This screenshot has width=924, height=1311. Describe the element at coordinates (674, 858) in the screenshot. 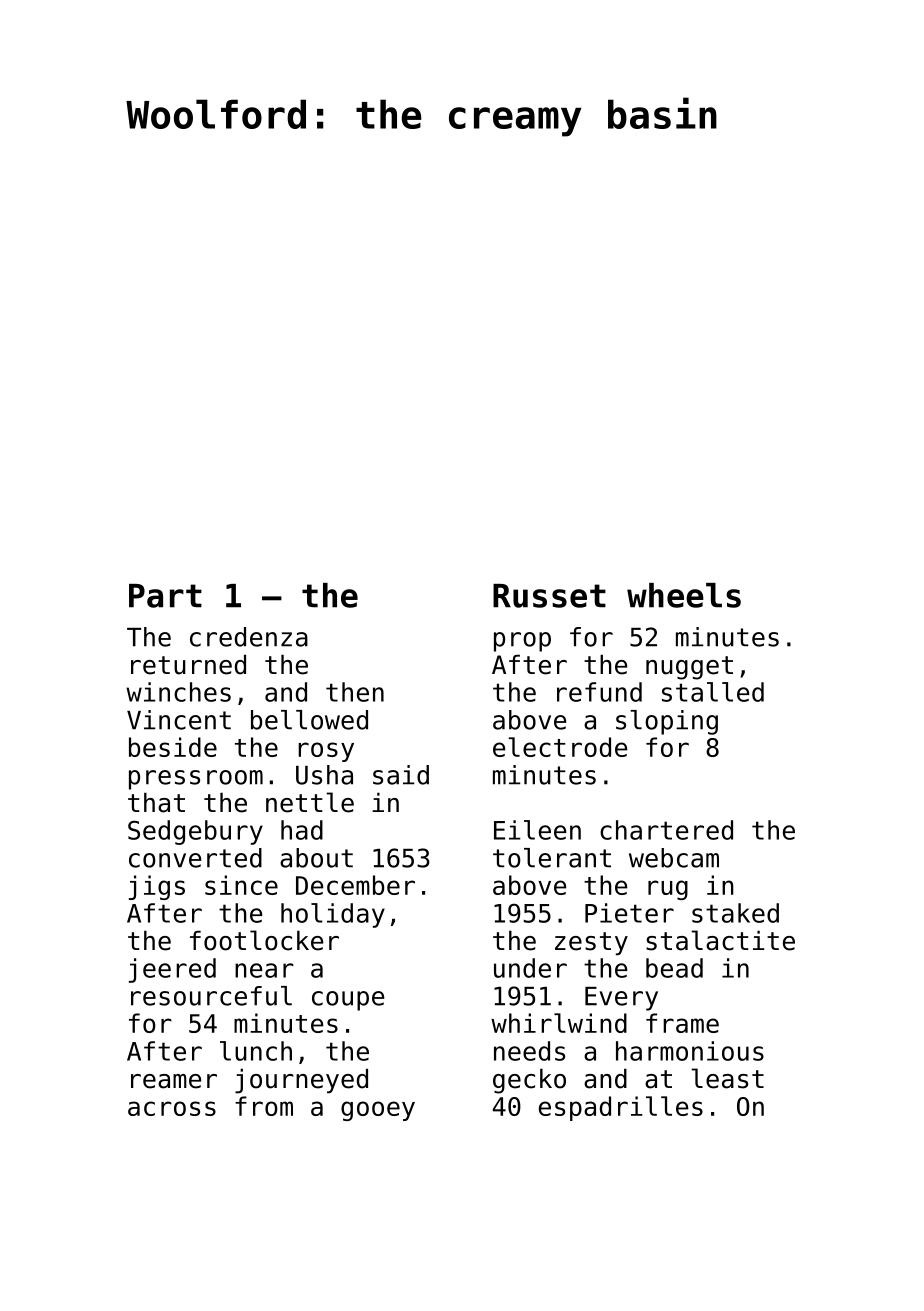

I see `webcam` at that location.
